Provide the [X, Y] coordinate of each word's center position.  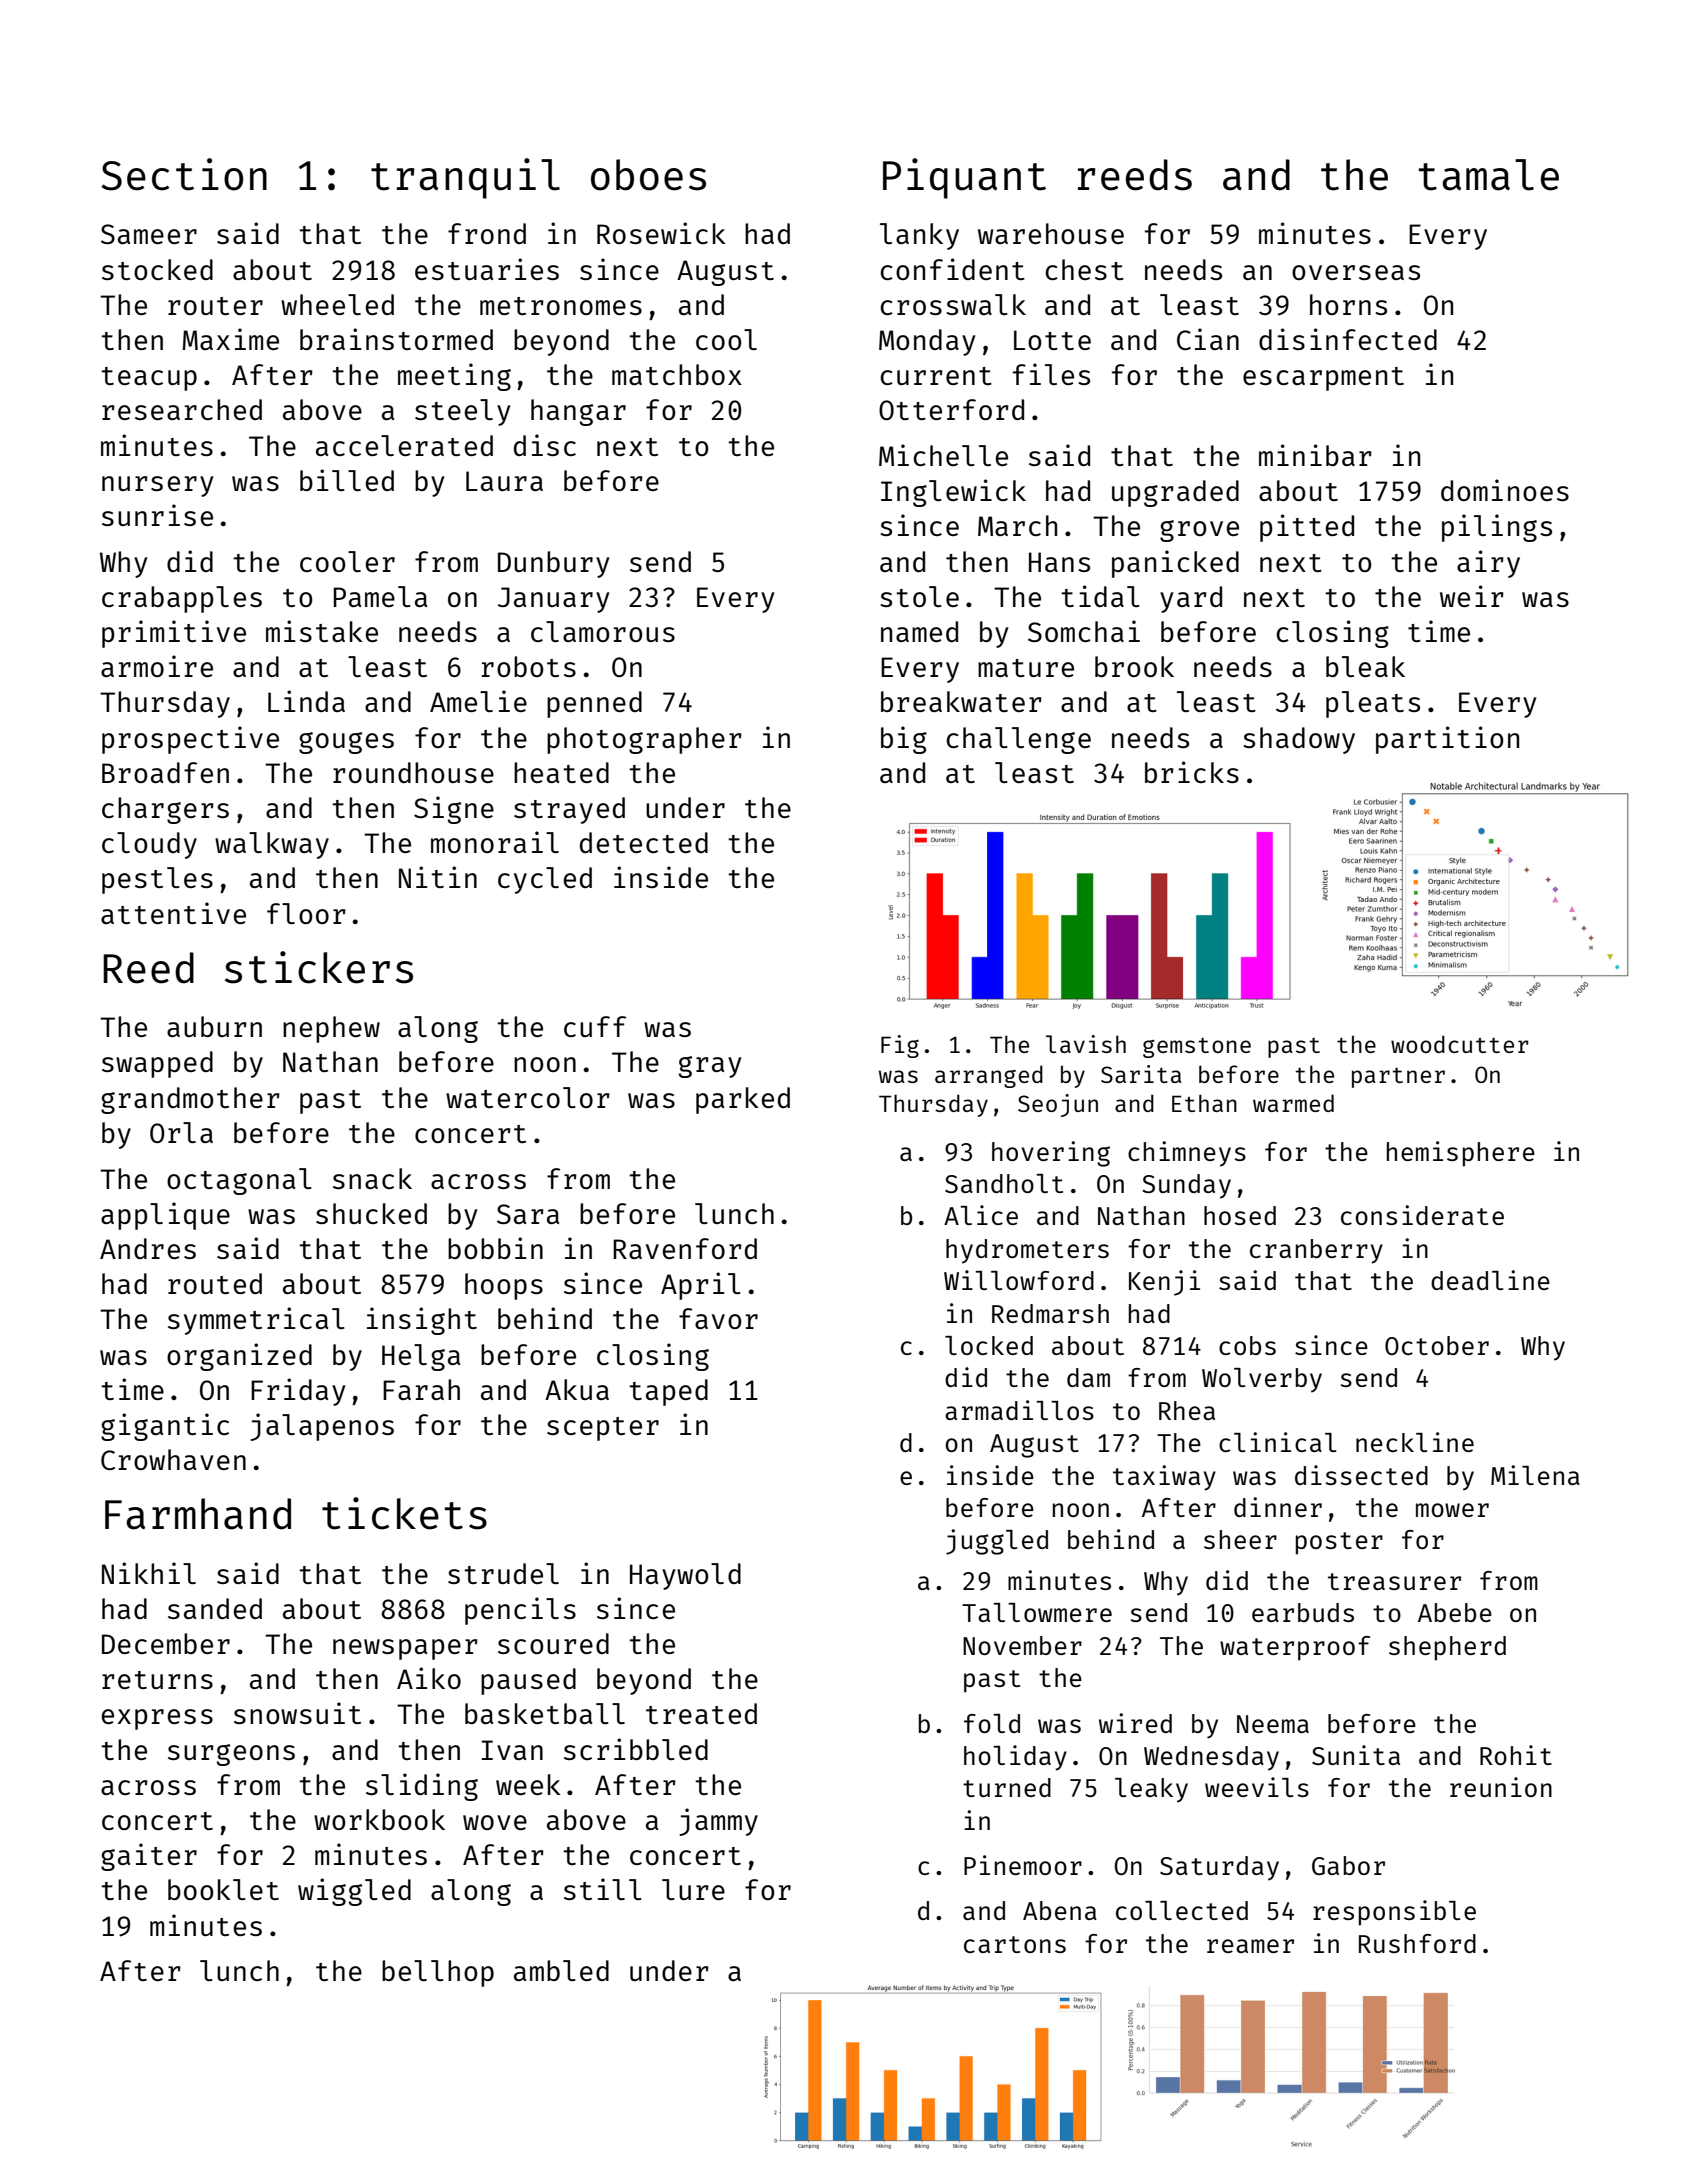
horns [1348, 304]
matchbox [677, 374]
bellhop [438, 1973]
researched [182, 409]
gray [710, 1067]
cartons [1015, 1944]
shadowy [1299, 740]
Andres [148, 1248]
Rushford [1417, 1943]
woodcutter [1460, 1044]
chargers [165, 810]
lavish [1086, 1044]
